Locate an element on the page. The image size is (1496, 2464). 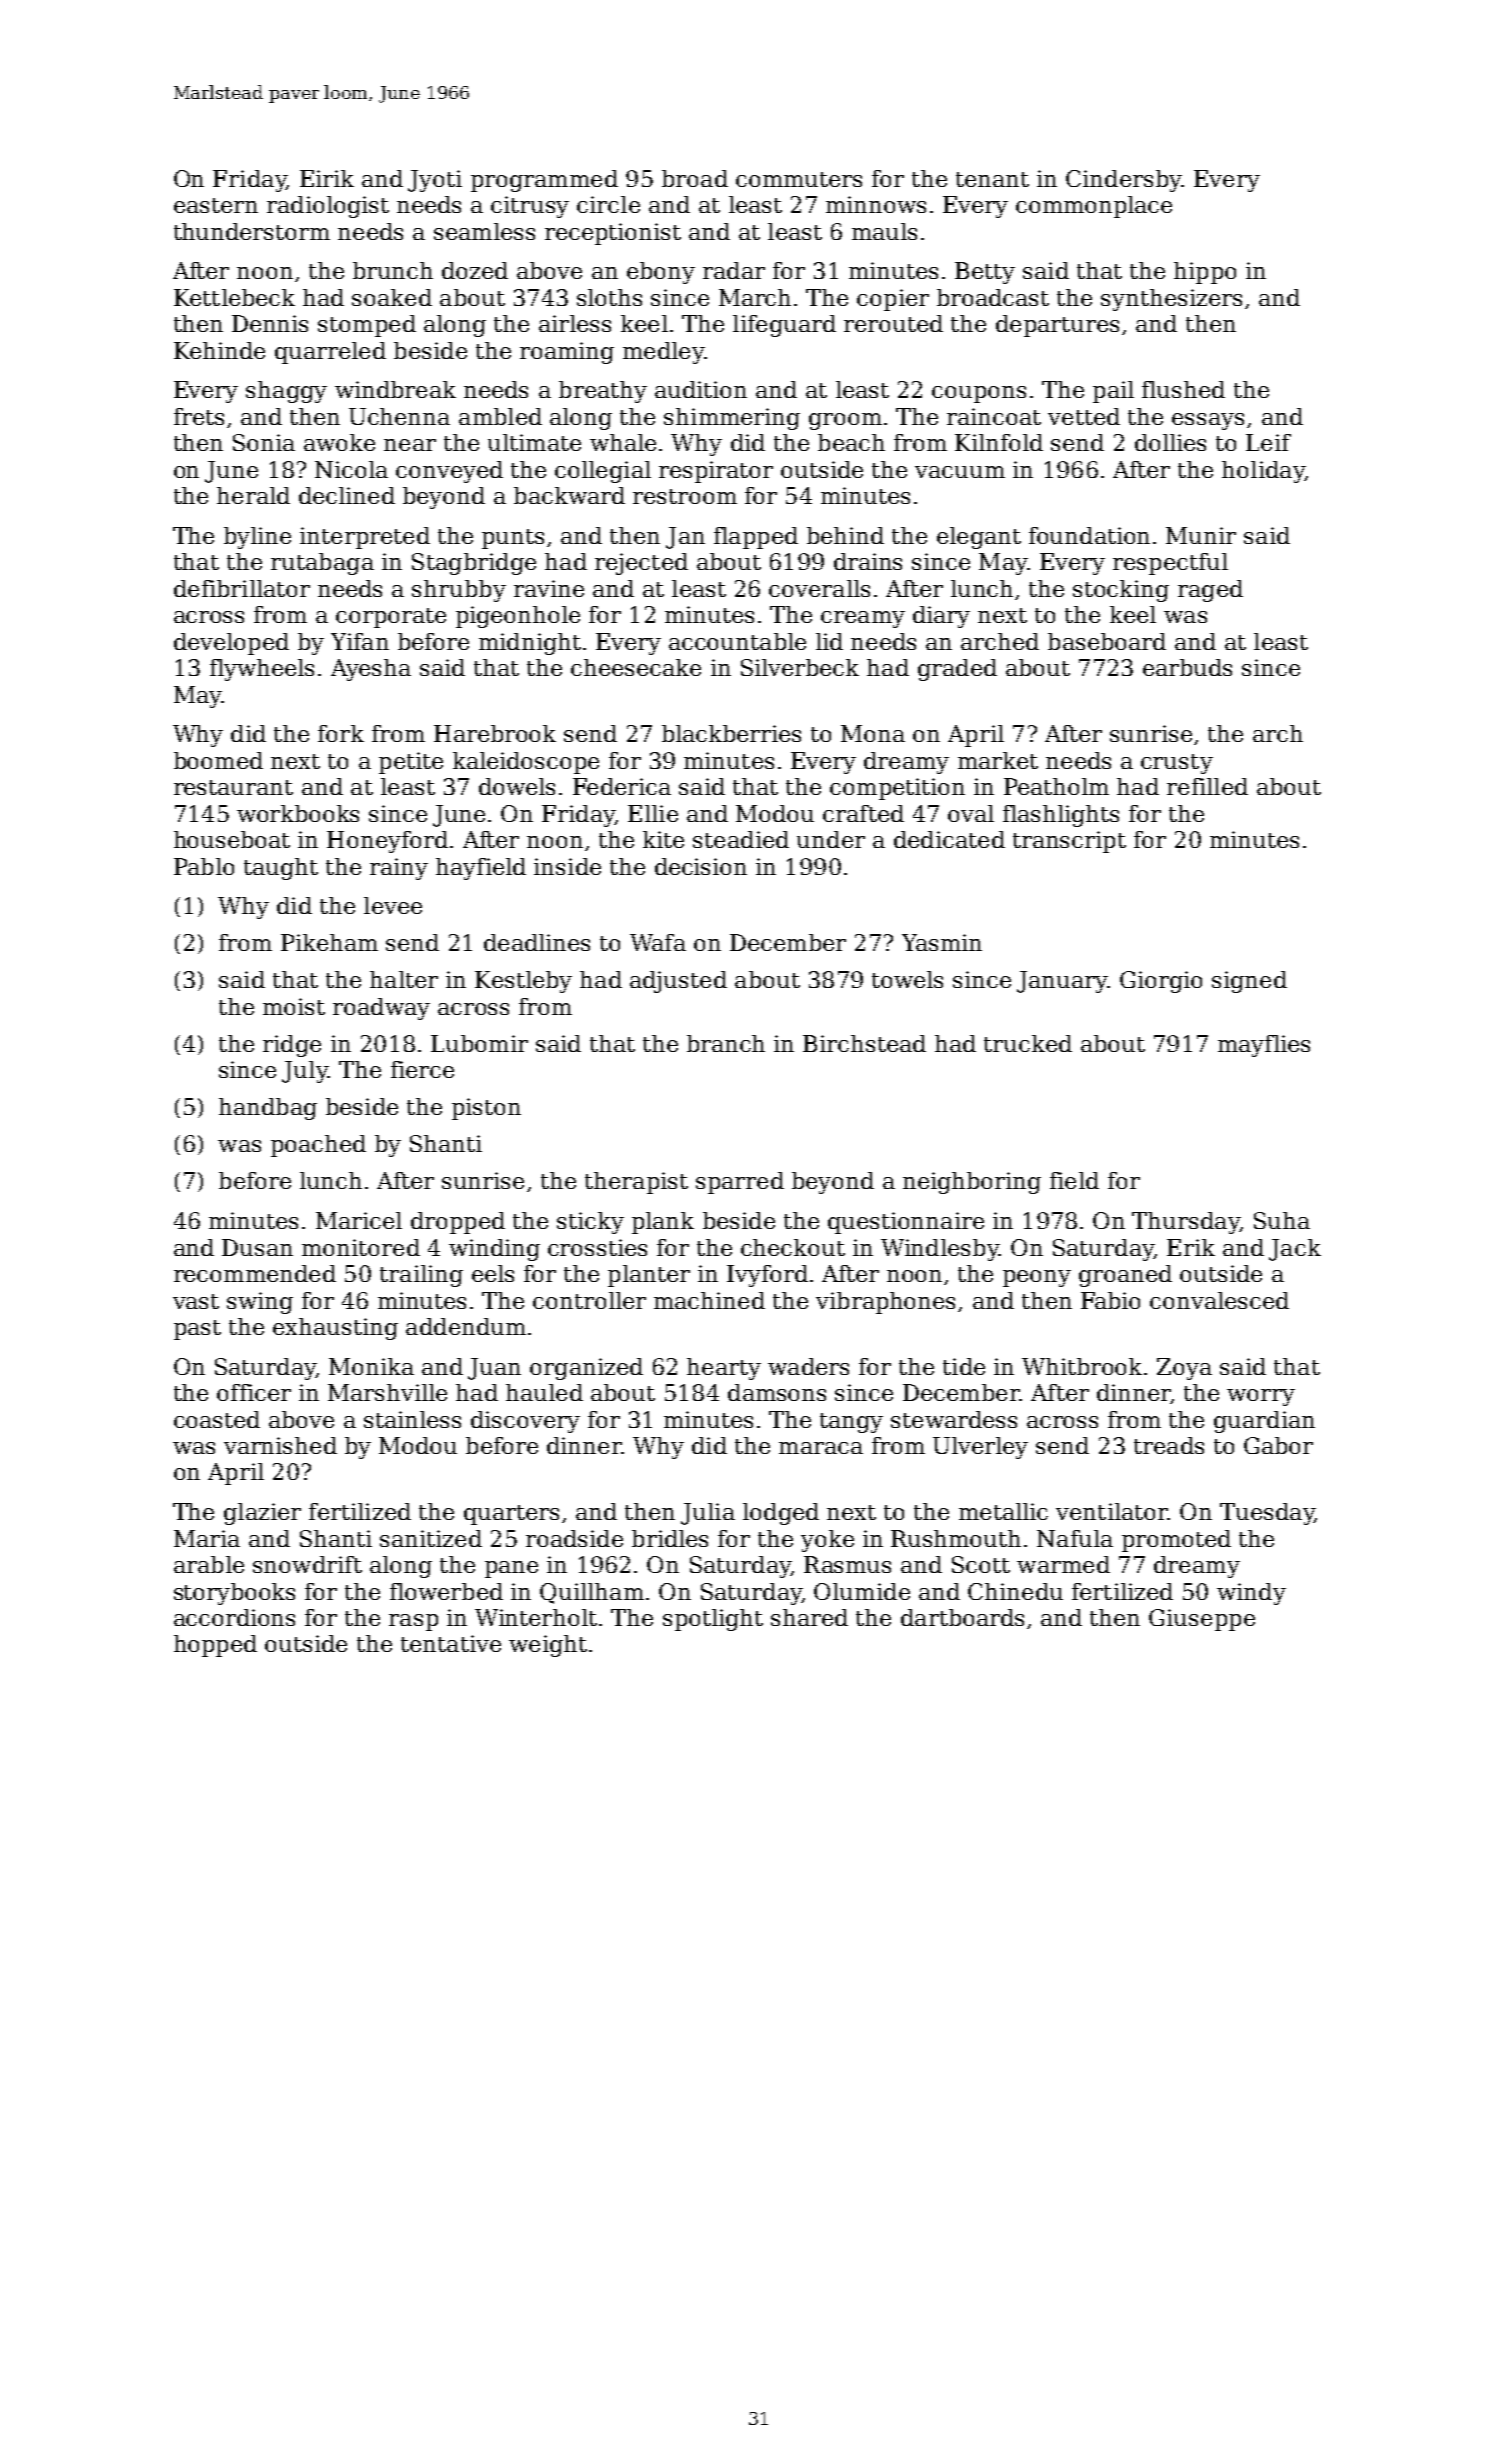
Cindersby is located at coordinates (1123, 181).
